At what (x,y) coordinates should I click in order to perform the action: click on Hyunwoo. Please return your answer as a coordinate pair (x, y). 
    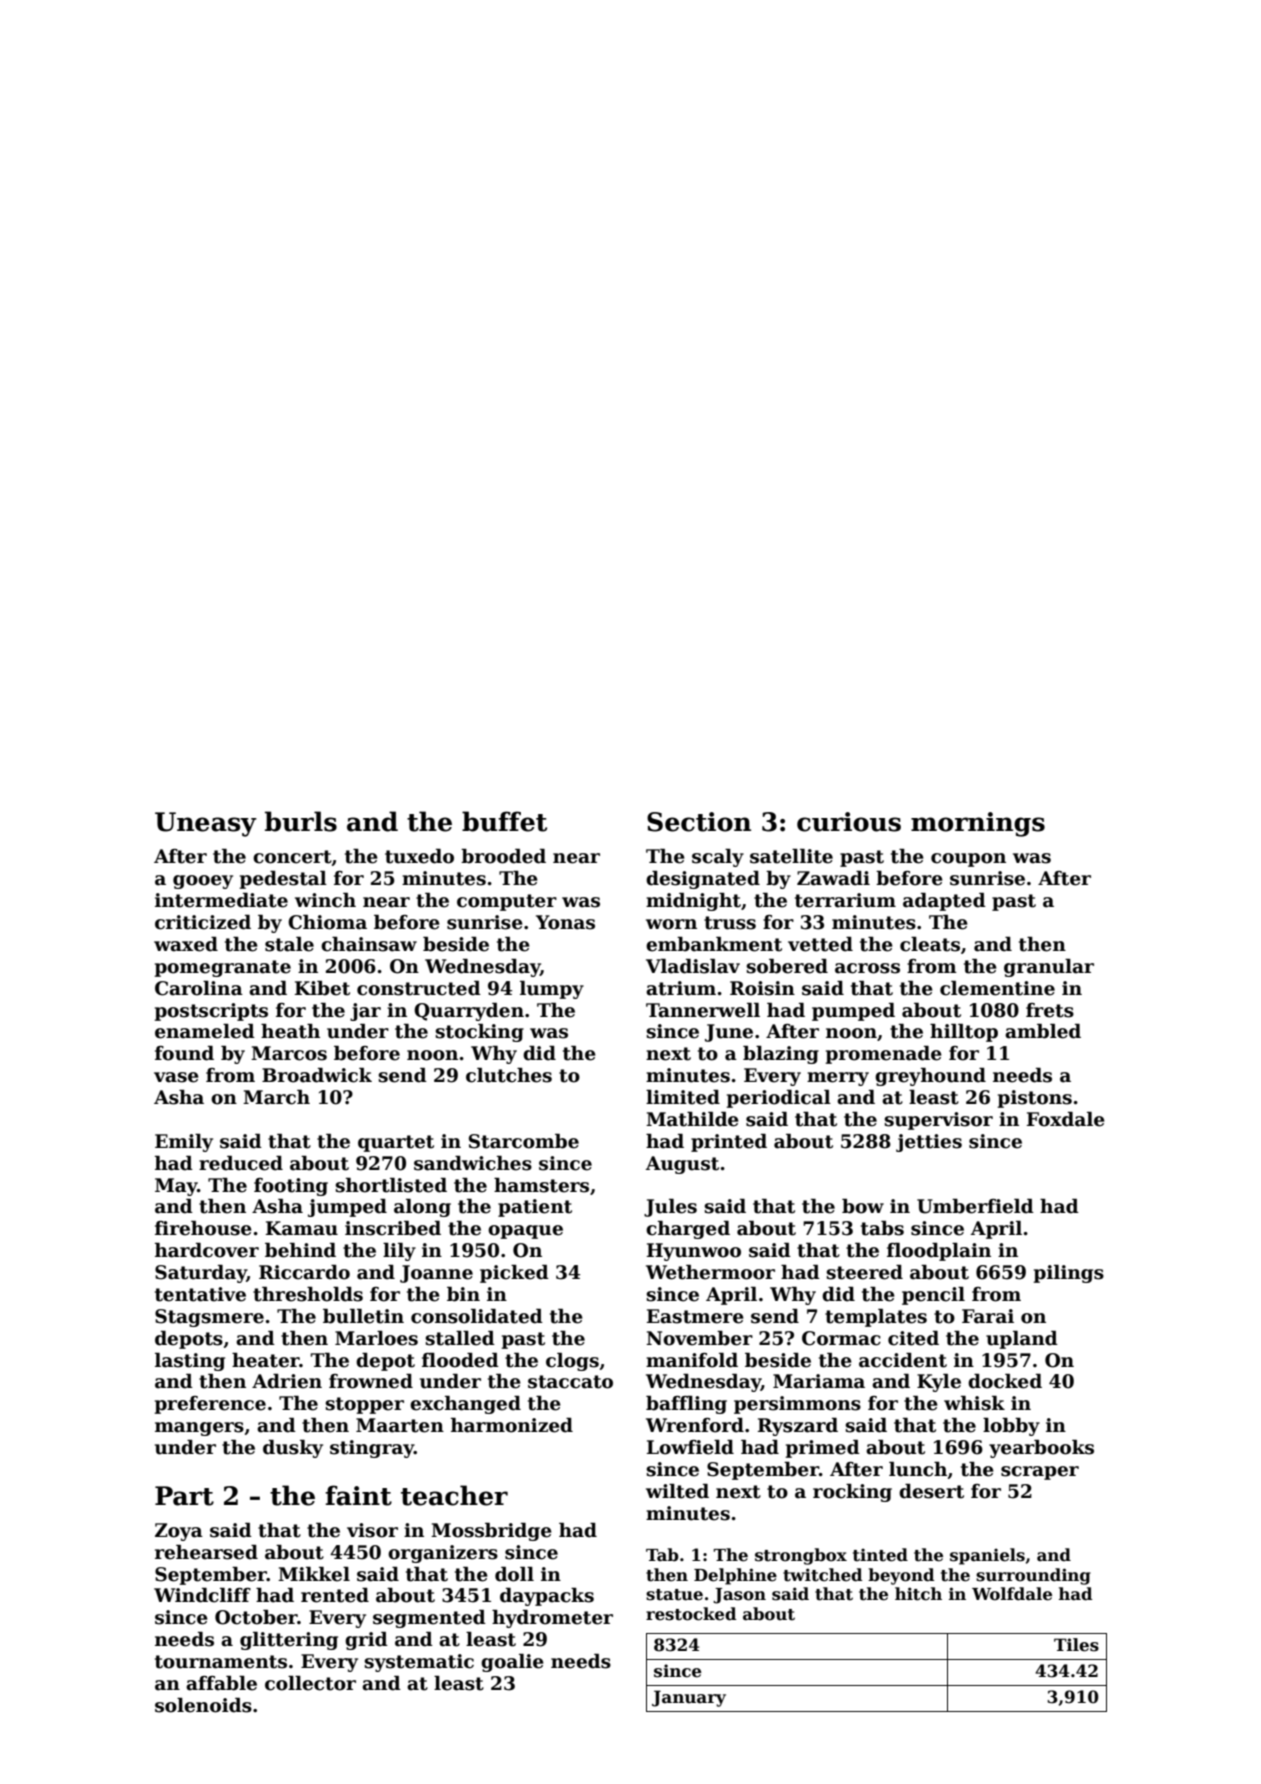
    Looking at the image, I should click on (694, 1252).
